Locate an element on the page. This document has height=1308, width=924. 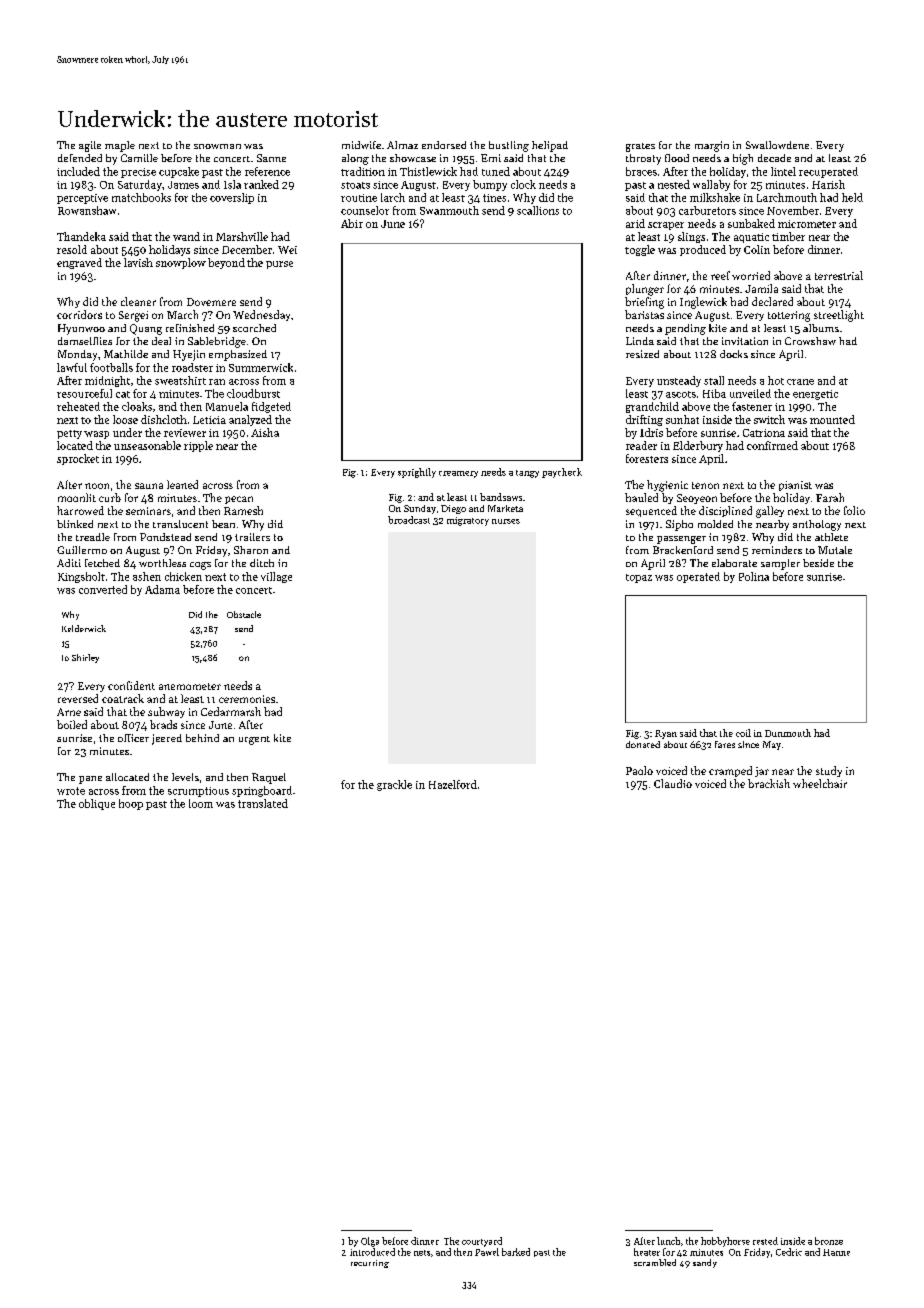
Swallowdene is located at coordinates (777, 145).
